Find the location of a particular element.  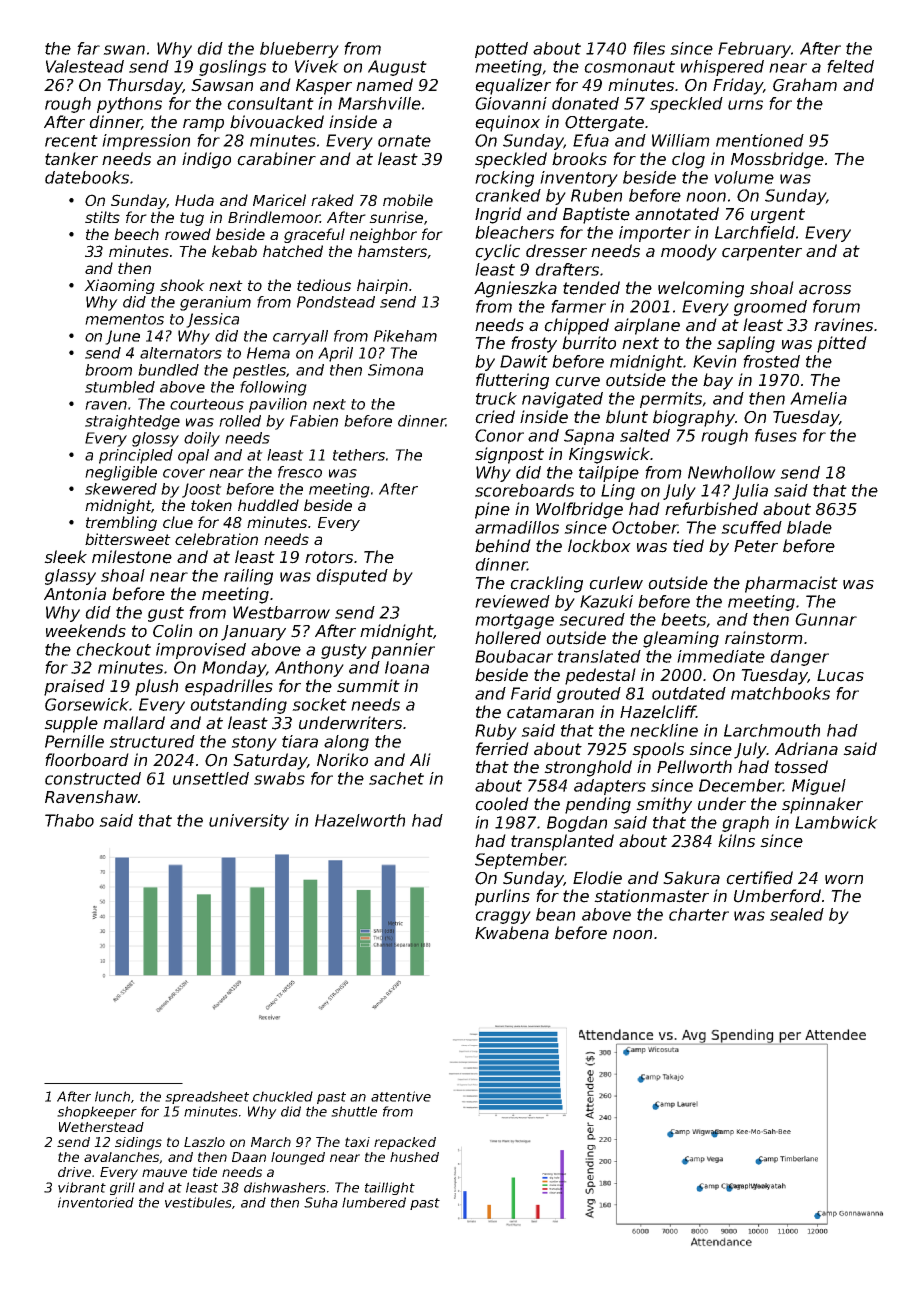

ramp is located at coordinates (203, 125).
